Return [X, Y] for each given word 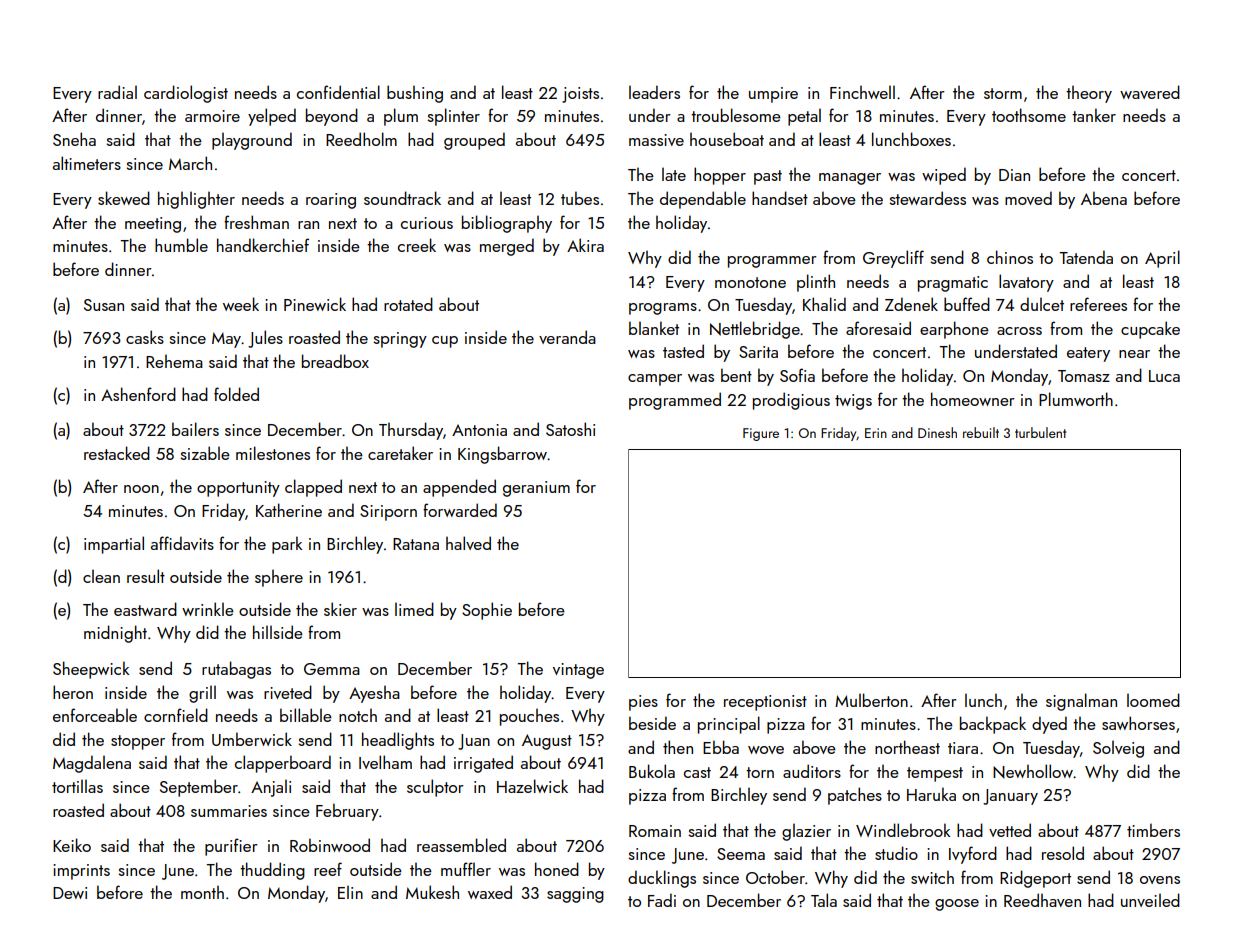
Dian [1014, 175]
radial [117, 92]
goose [957, 905]
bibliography [507, 224]
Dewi [70, 893]
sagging [575, 895]
